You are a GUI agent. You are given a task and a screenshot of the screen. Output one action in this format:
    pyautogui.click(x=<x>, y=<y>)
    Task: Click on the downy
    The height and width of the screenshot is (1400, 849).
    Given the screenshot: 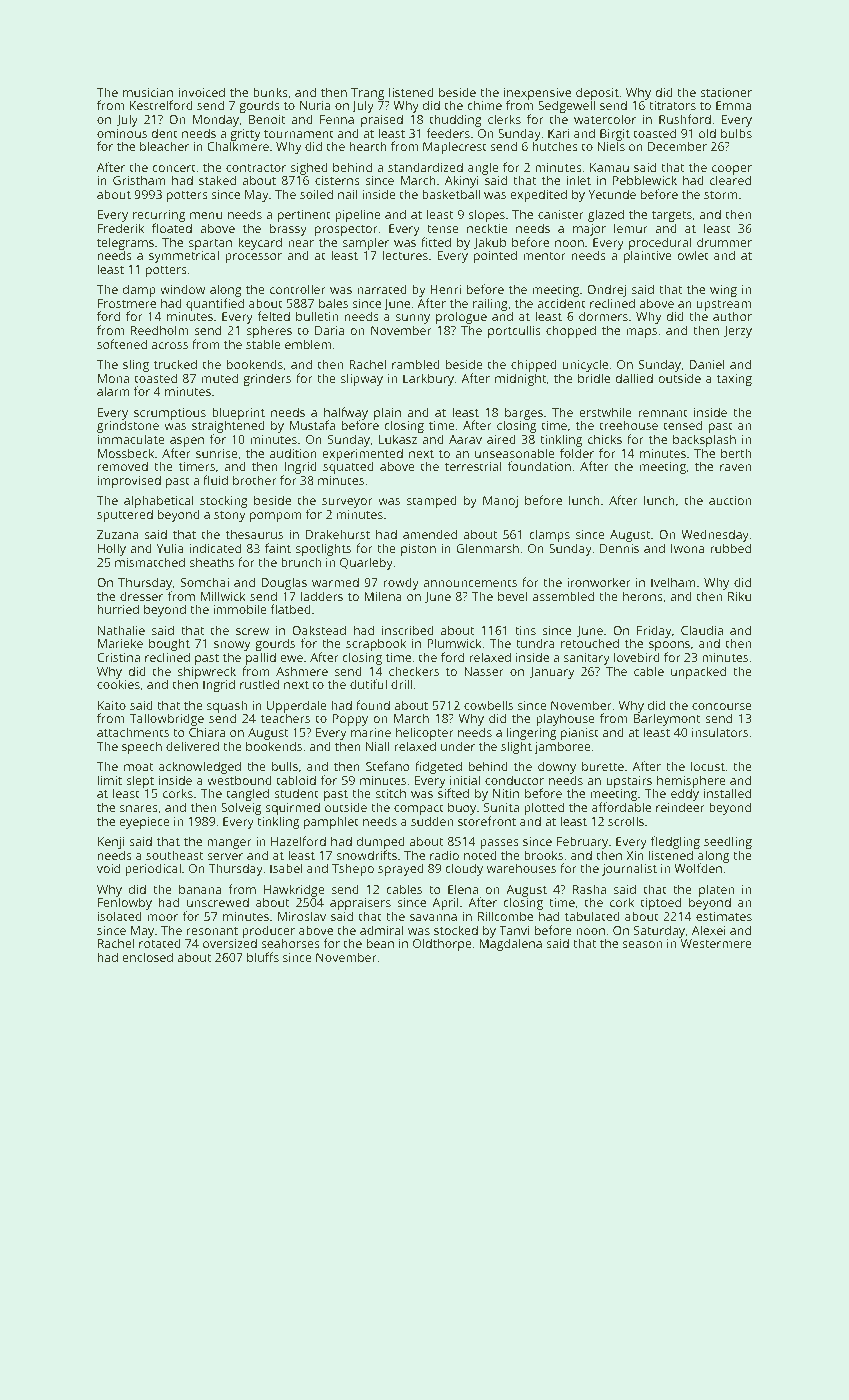 What is the action you would take?
    pyautogui.click(x=557, y=767)
